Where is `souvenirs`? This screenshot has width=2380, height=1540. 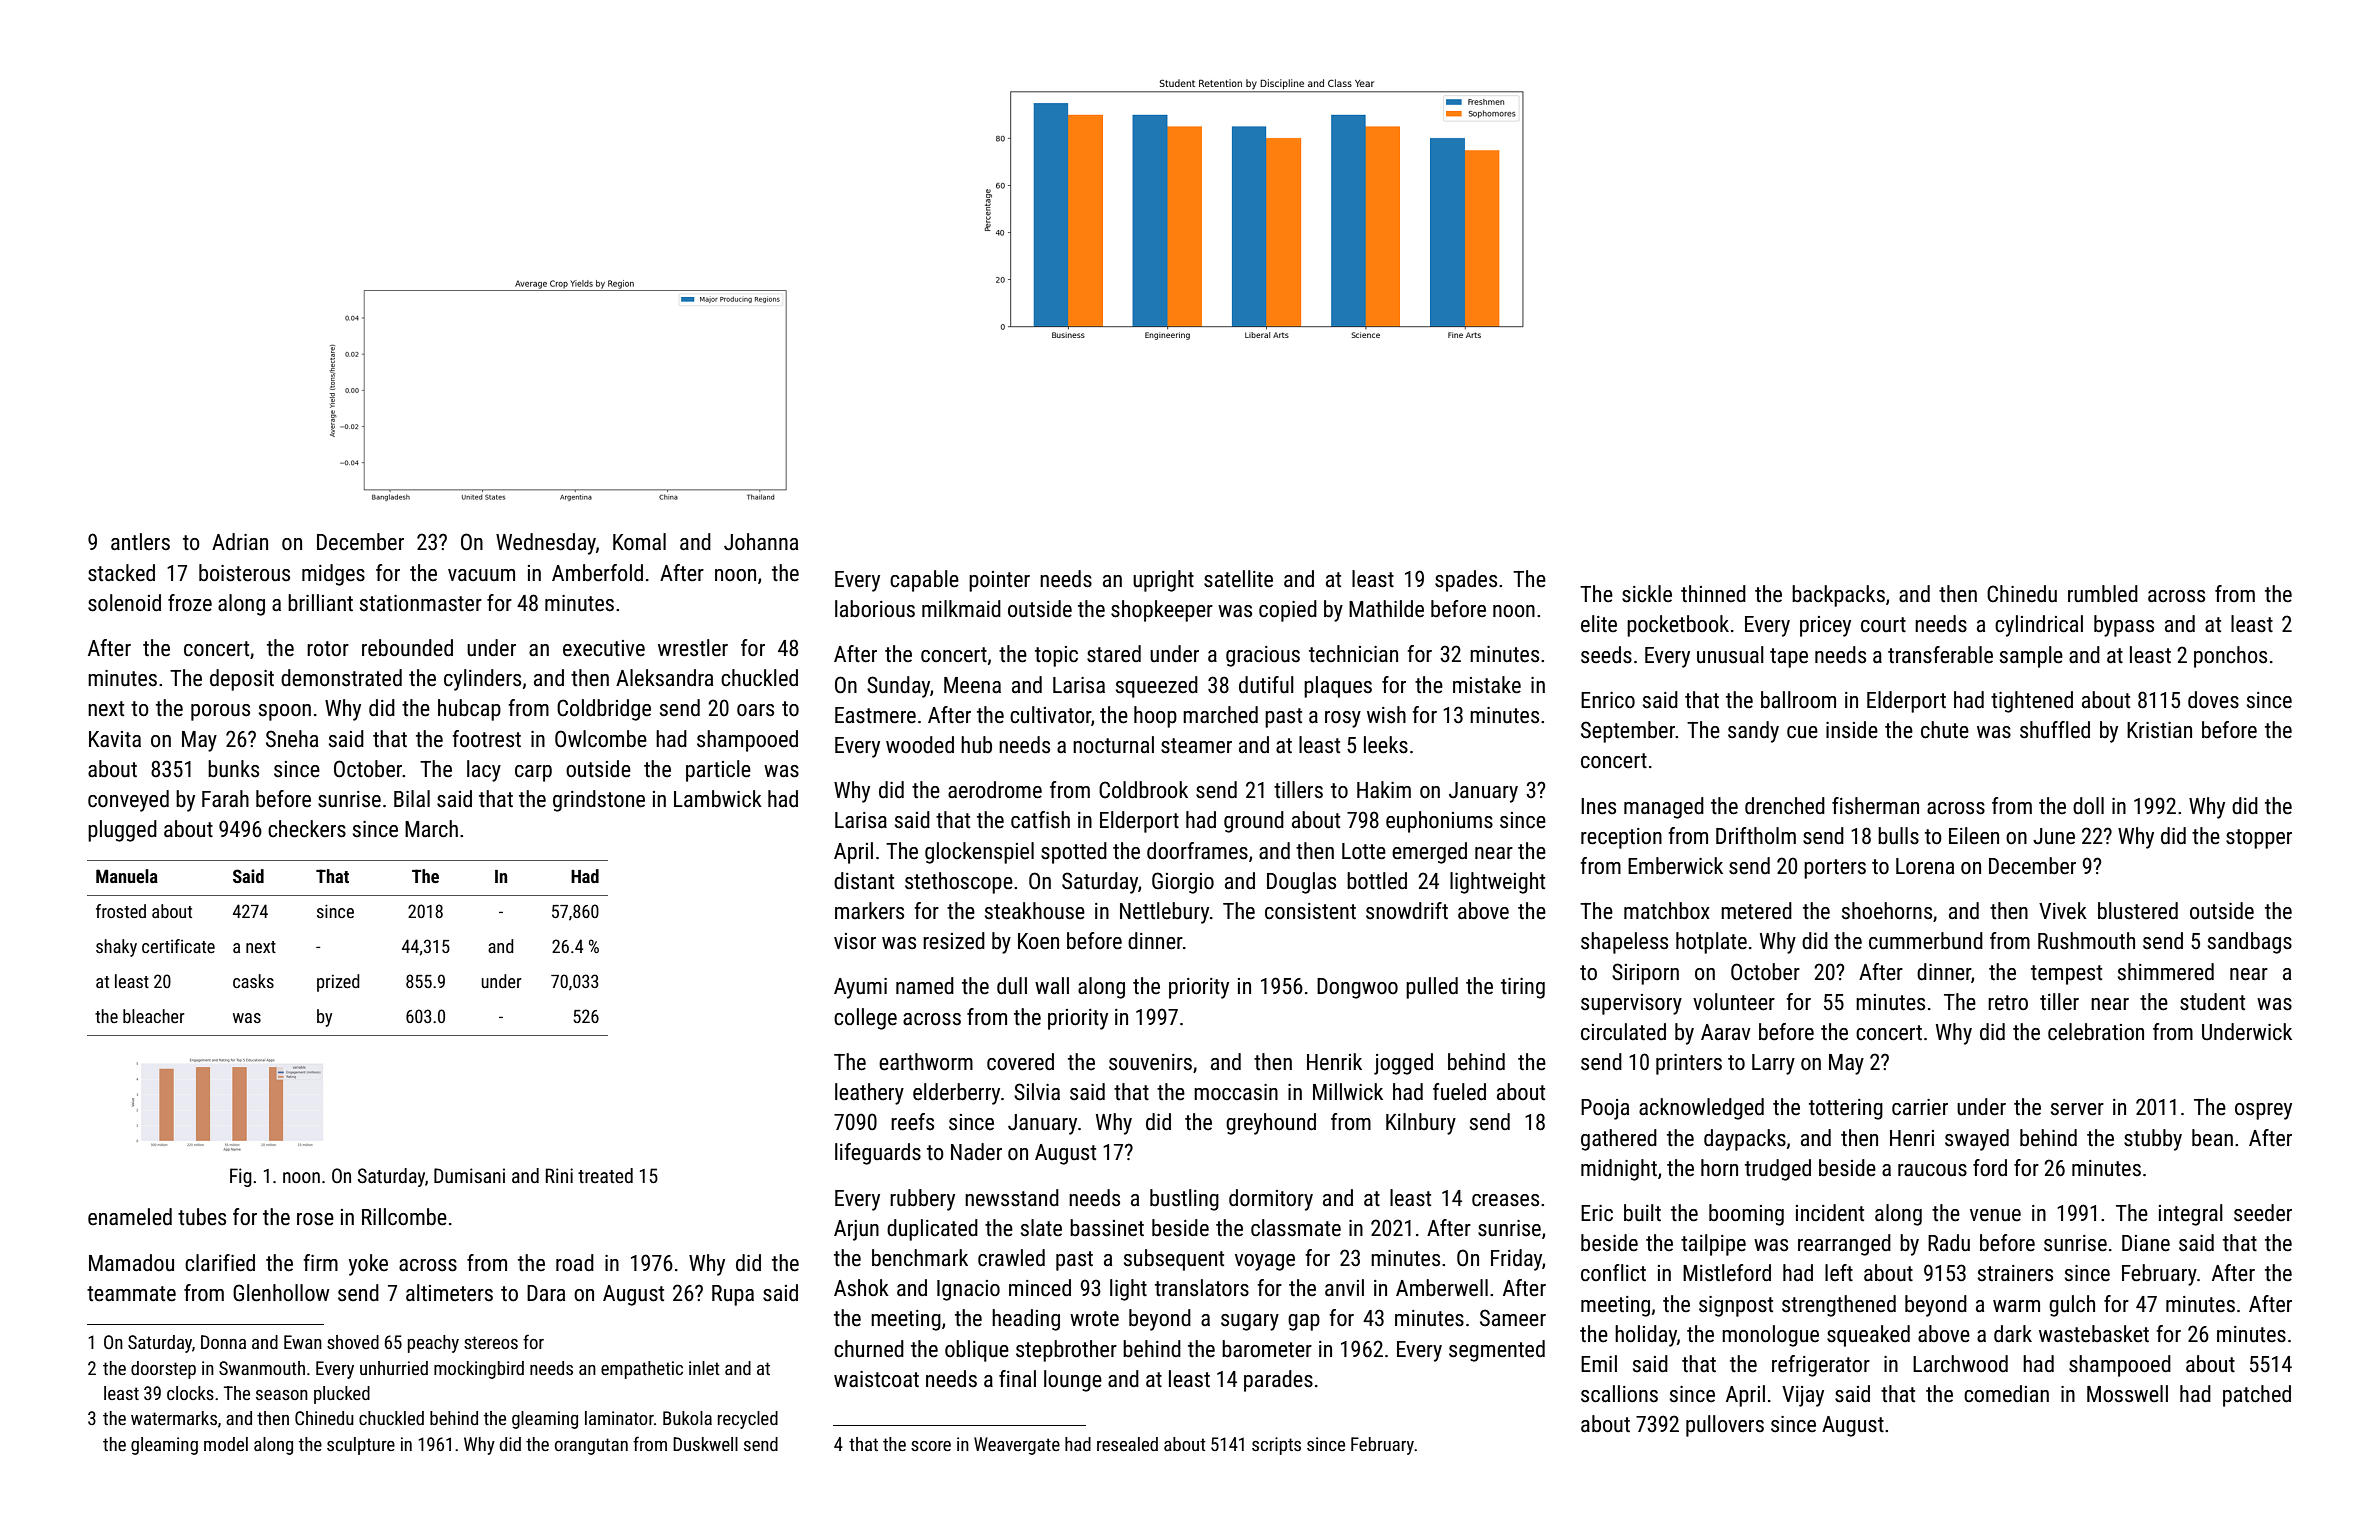
souvenirs is located at coordinates (1150, 1062).
